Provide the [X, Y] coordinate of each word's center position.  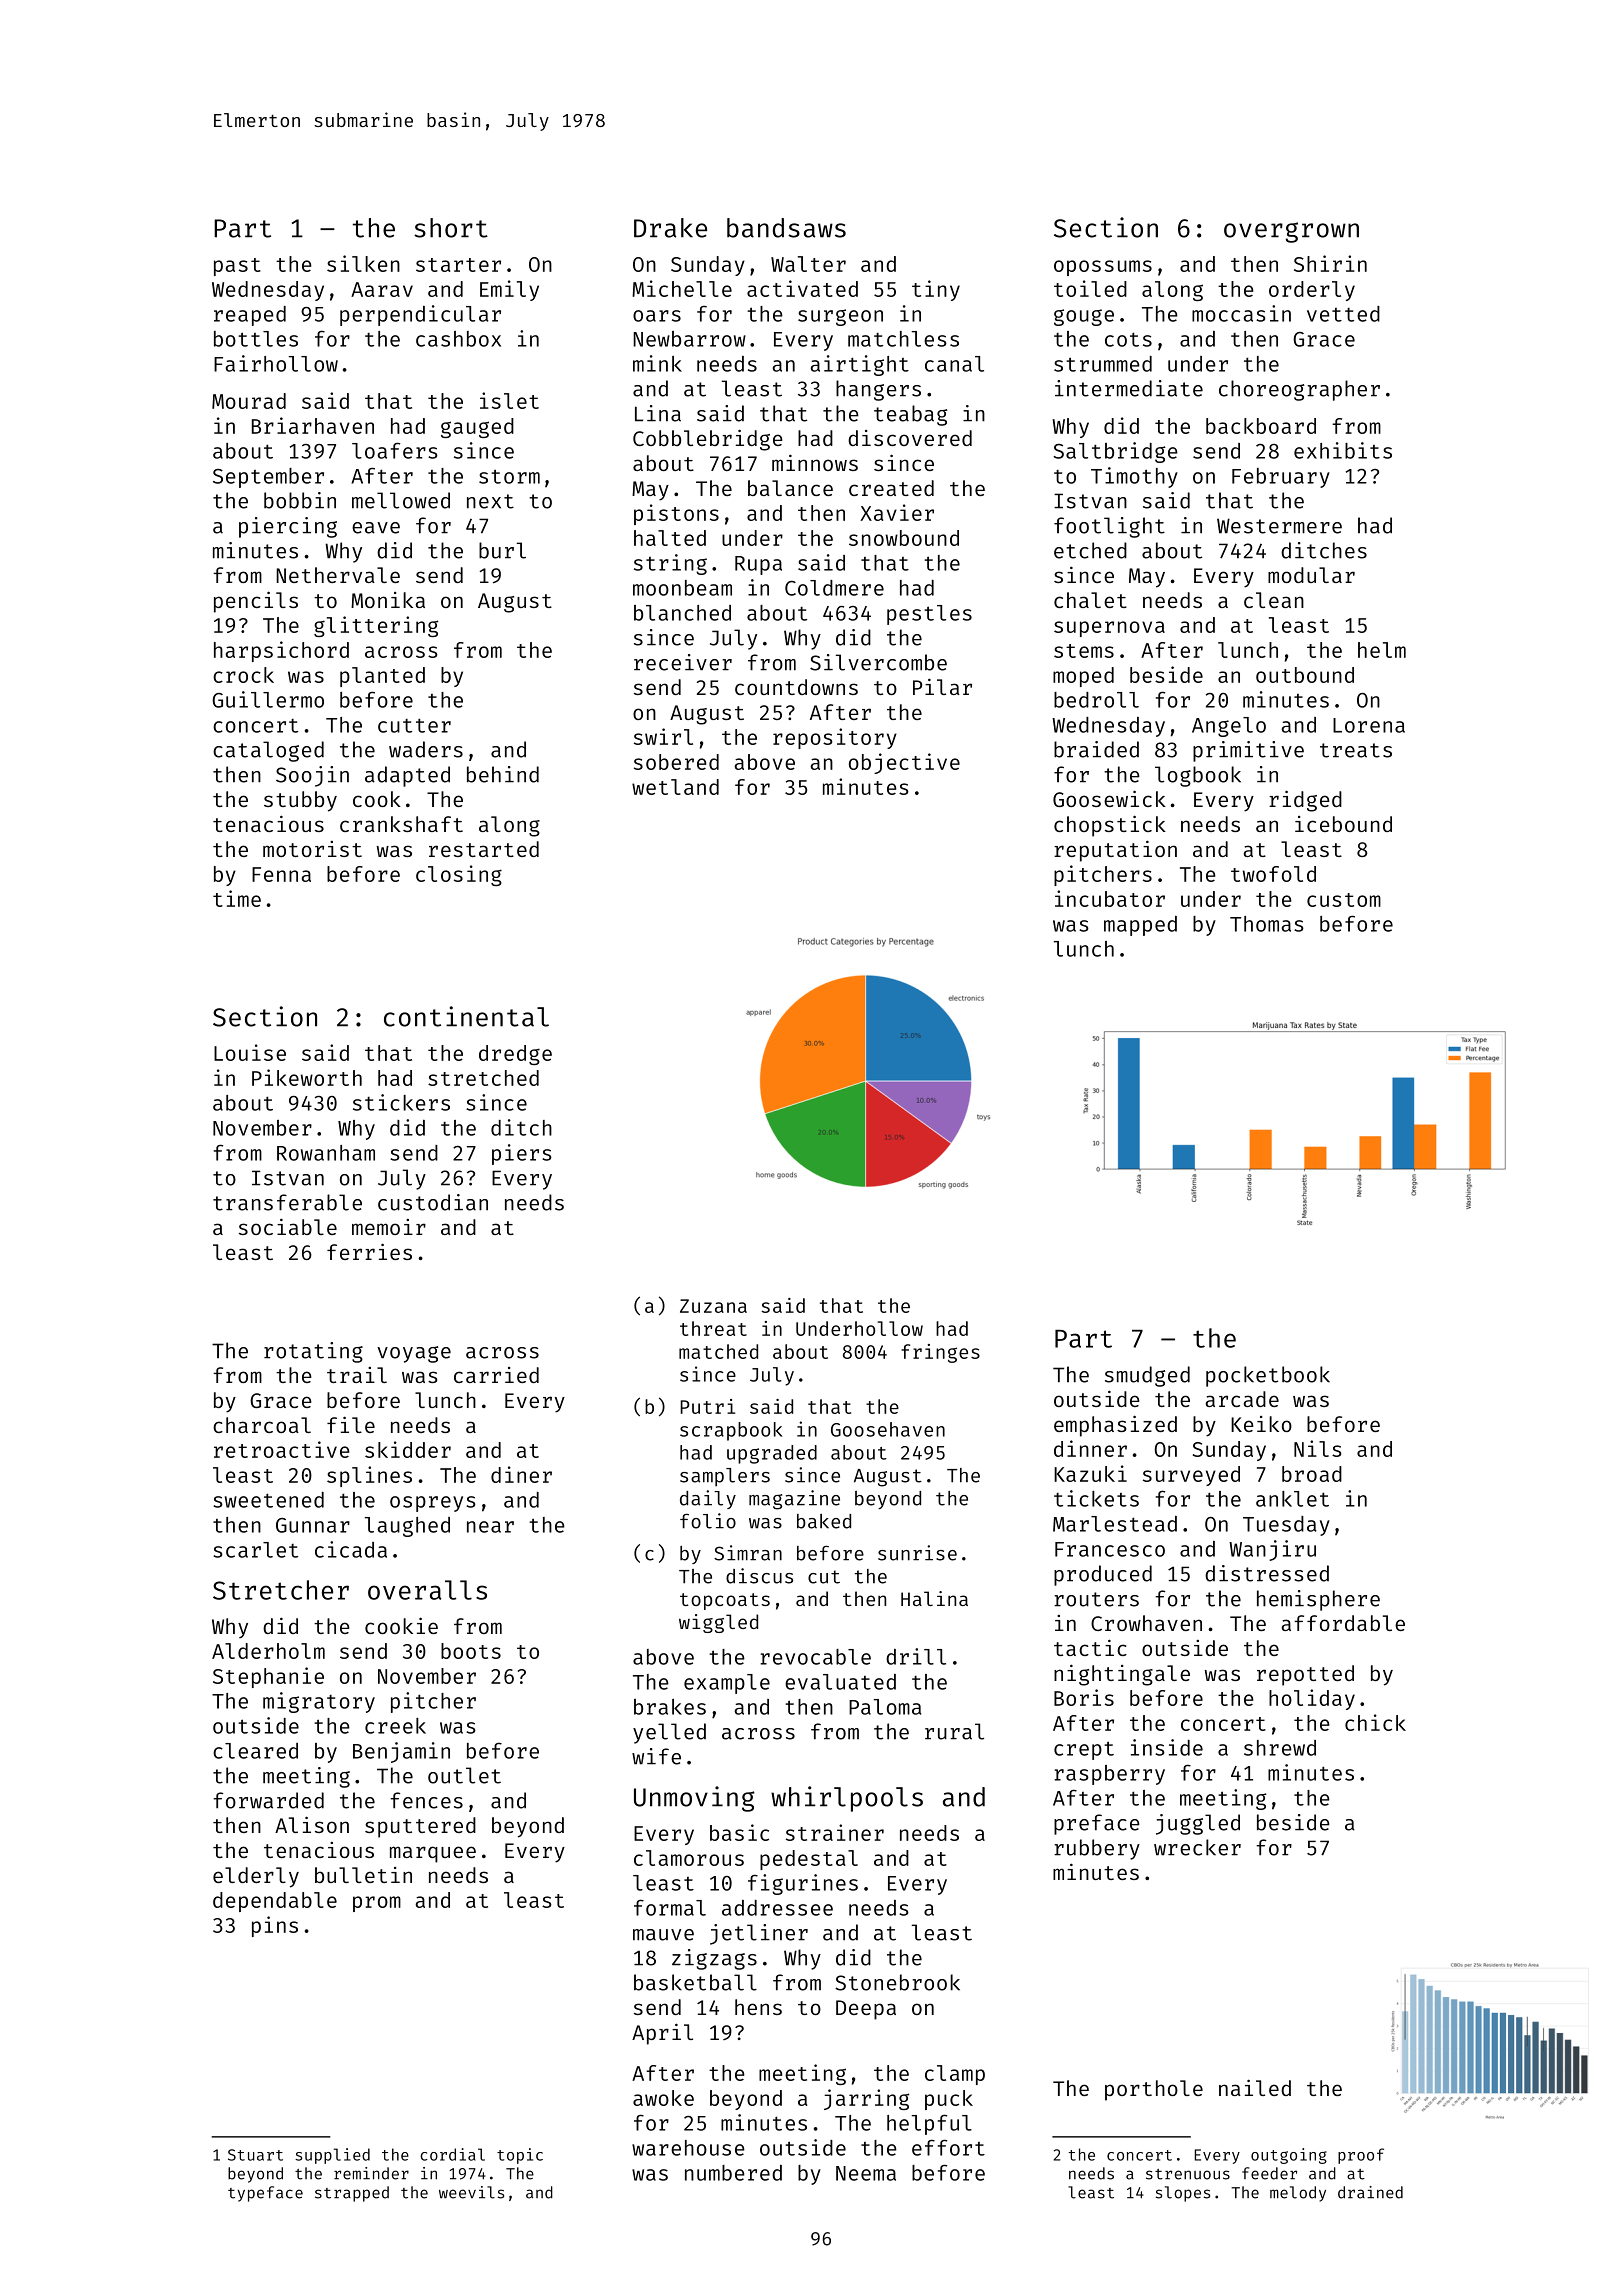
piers [522, 1154]
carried [496, 1375]
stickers [401, 1102]
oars [657, 316]
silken [363, 263]
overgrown [1291, 232]
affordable [1343, 1623]
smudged [1147, 1376]
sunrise [917, 1553]
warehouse [688, 2148]
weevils [471, 2192]
